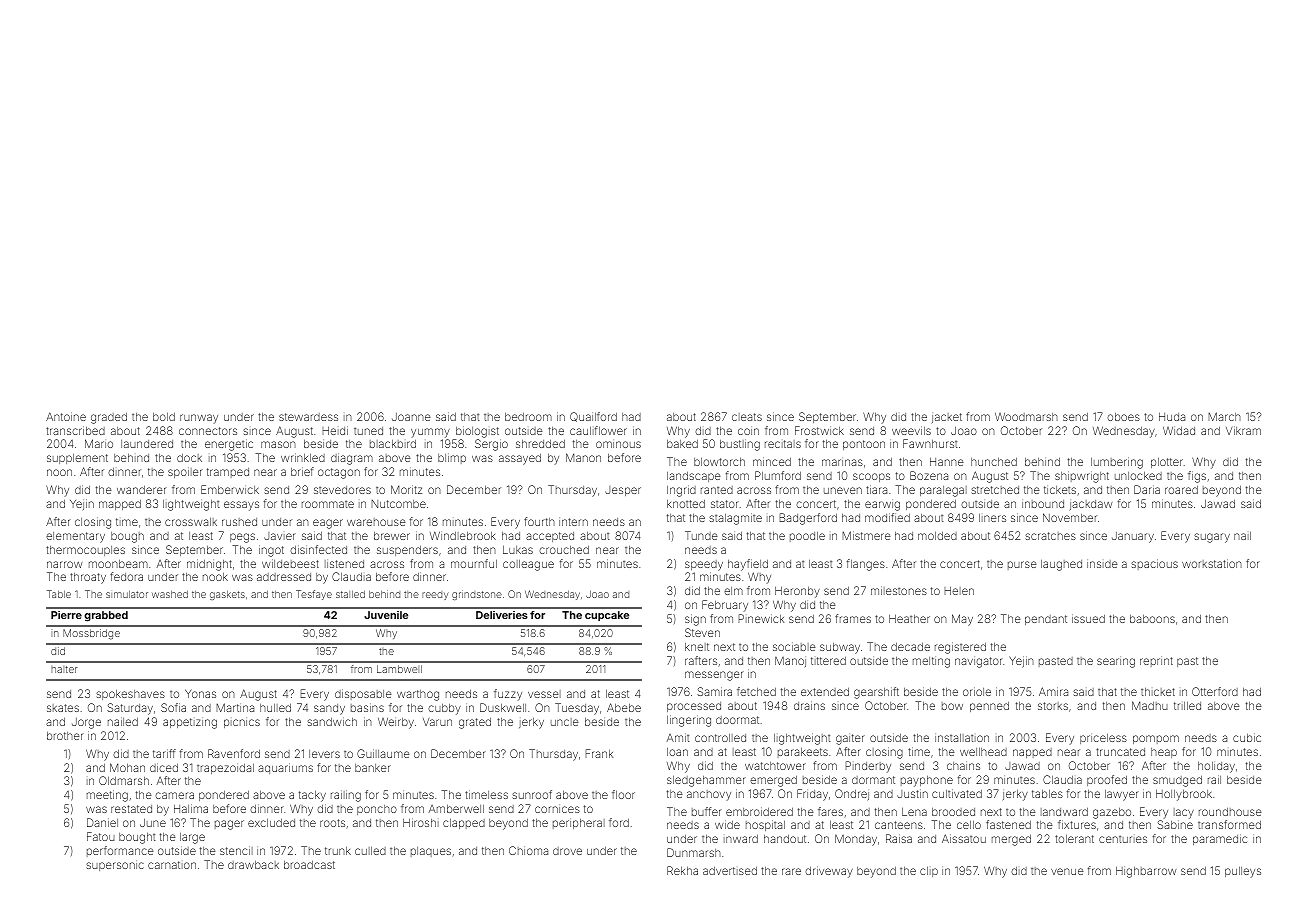  I want to click on molded, so click(937, 536).
